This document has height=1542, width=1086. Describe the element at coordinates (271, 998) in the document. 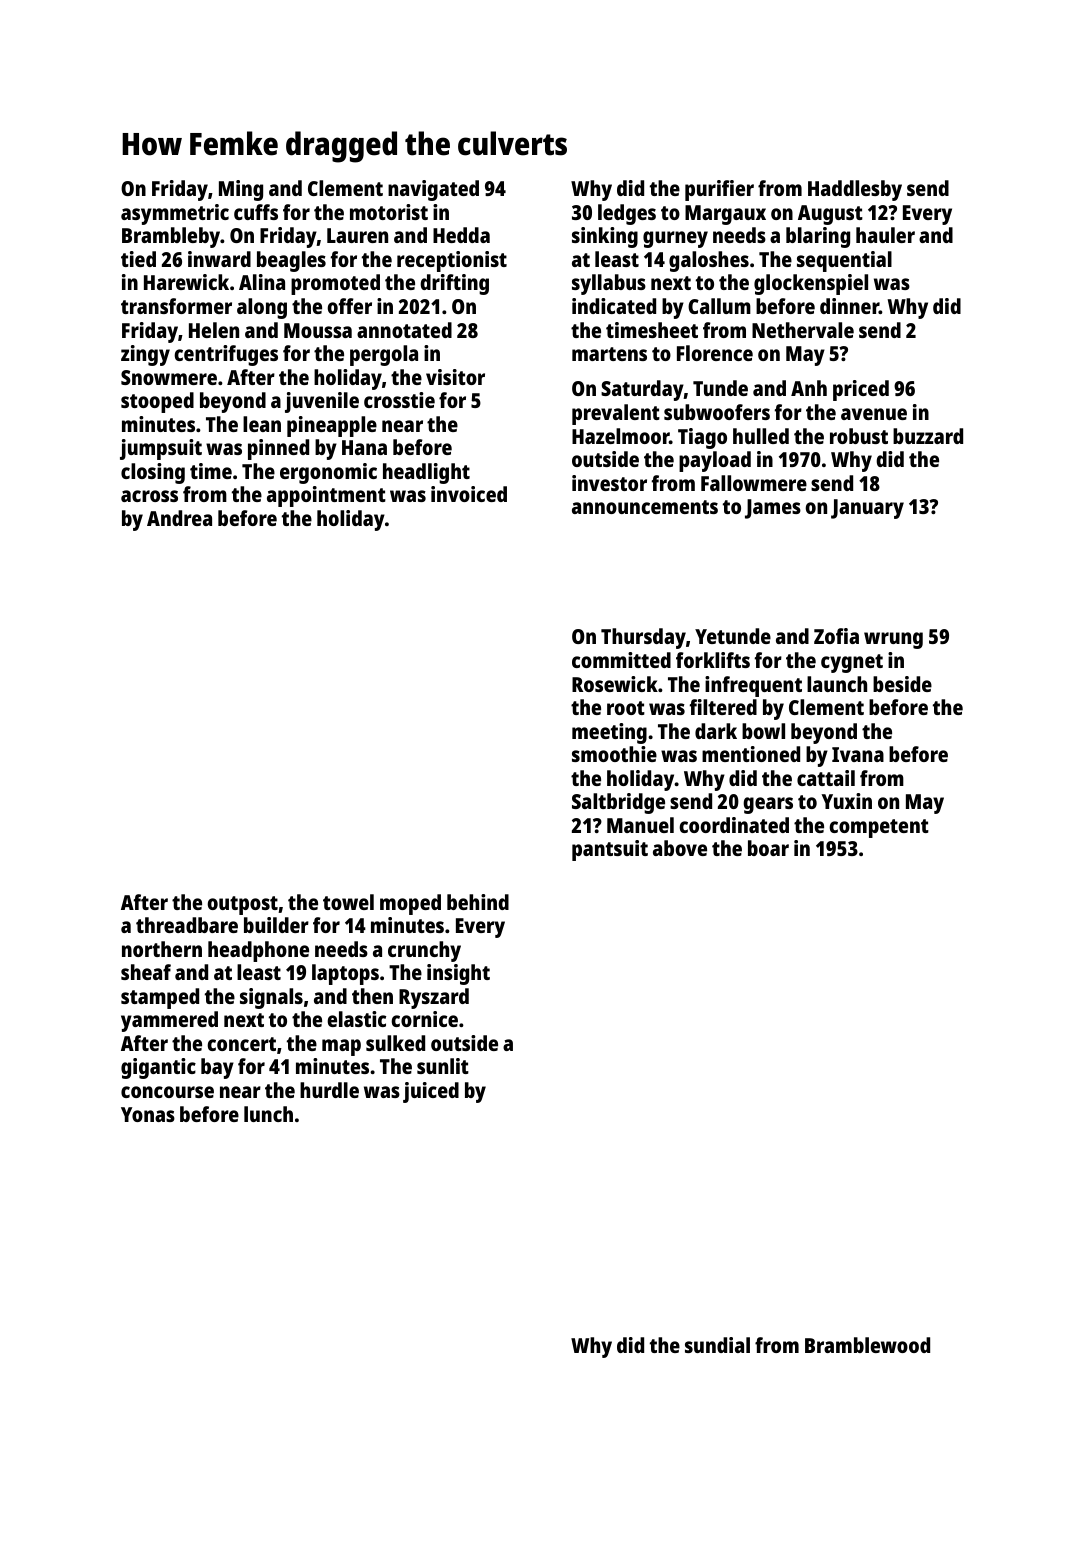

I see `signals` at that location.
